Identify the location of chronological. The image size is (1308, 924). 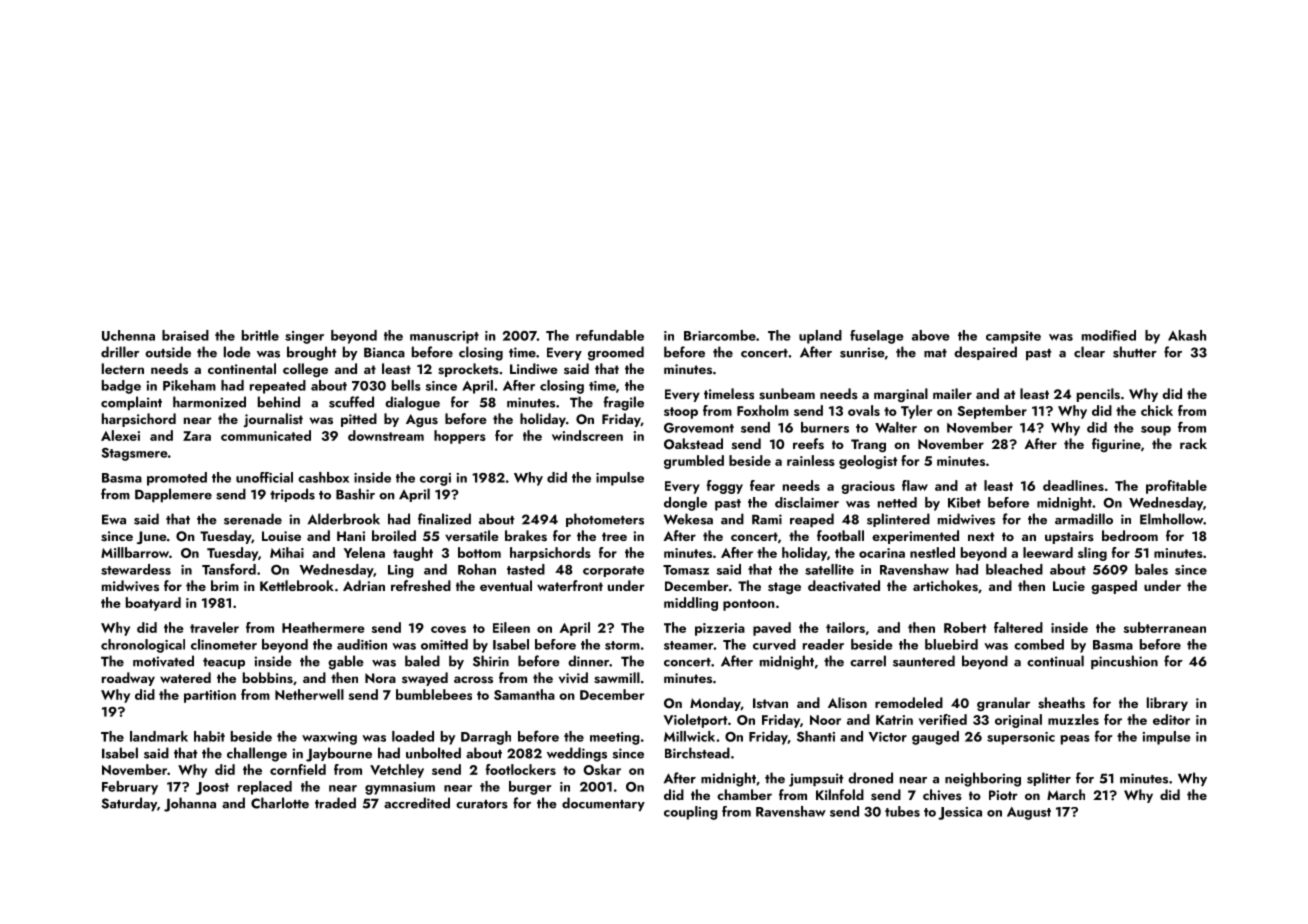
(143, 646).
